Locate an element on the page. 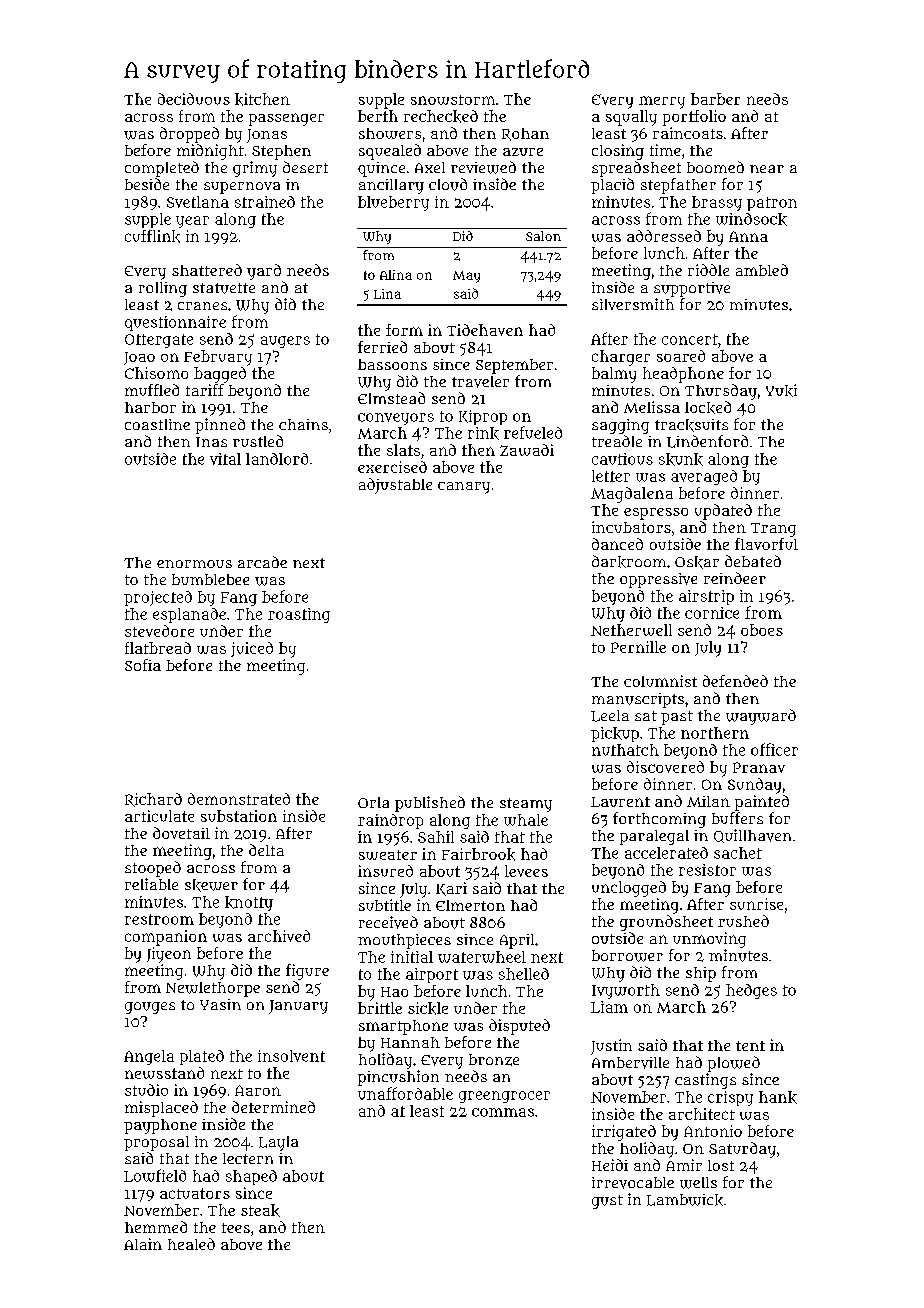 The width and height of the document is (924, 1308). gust is located at coordinates (607, 1202).
